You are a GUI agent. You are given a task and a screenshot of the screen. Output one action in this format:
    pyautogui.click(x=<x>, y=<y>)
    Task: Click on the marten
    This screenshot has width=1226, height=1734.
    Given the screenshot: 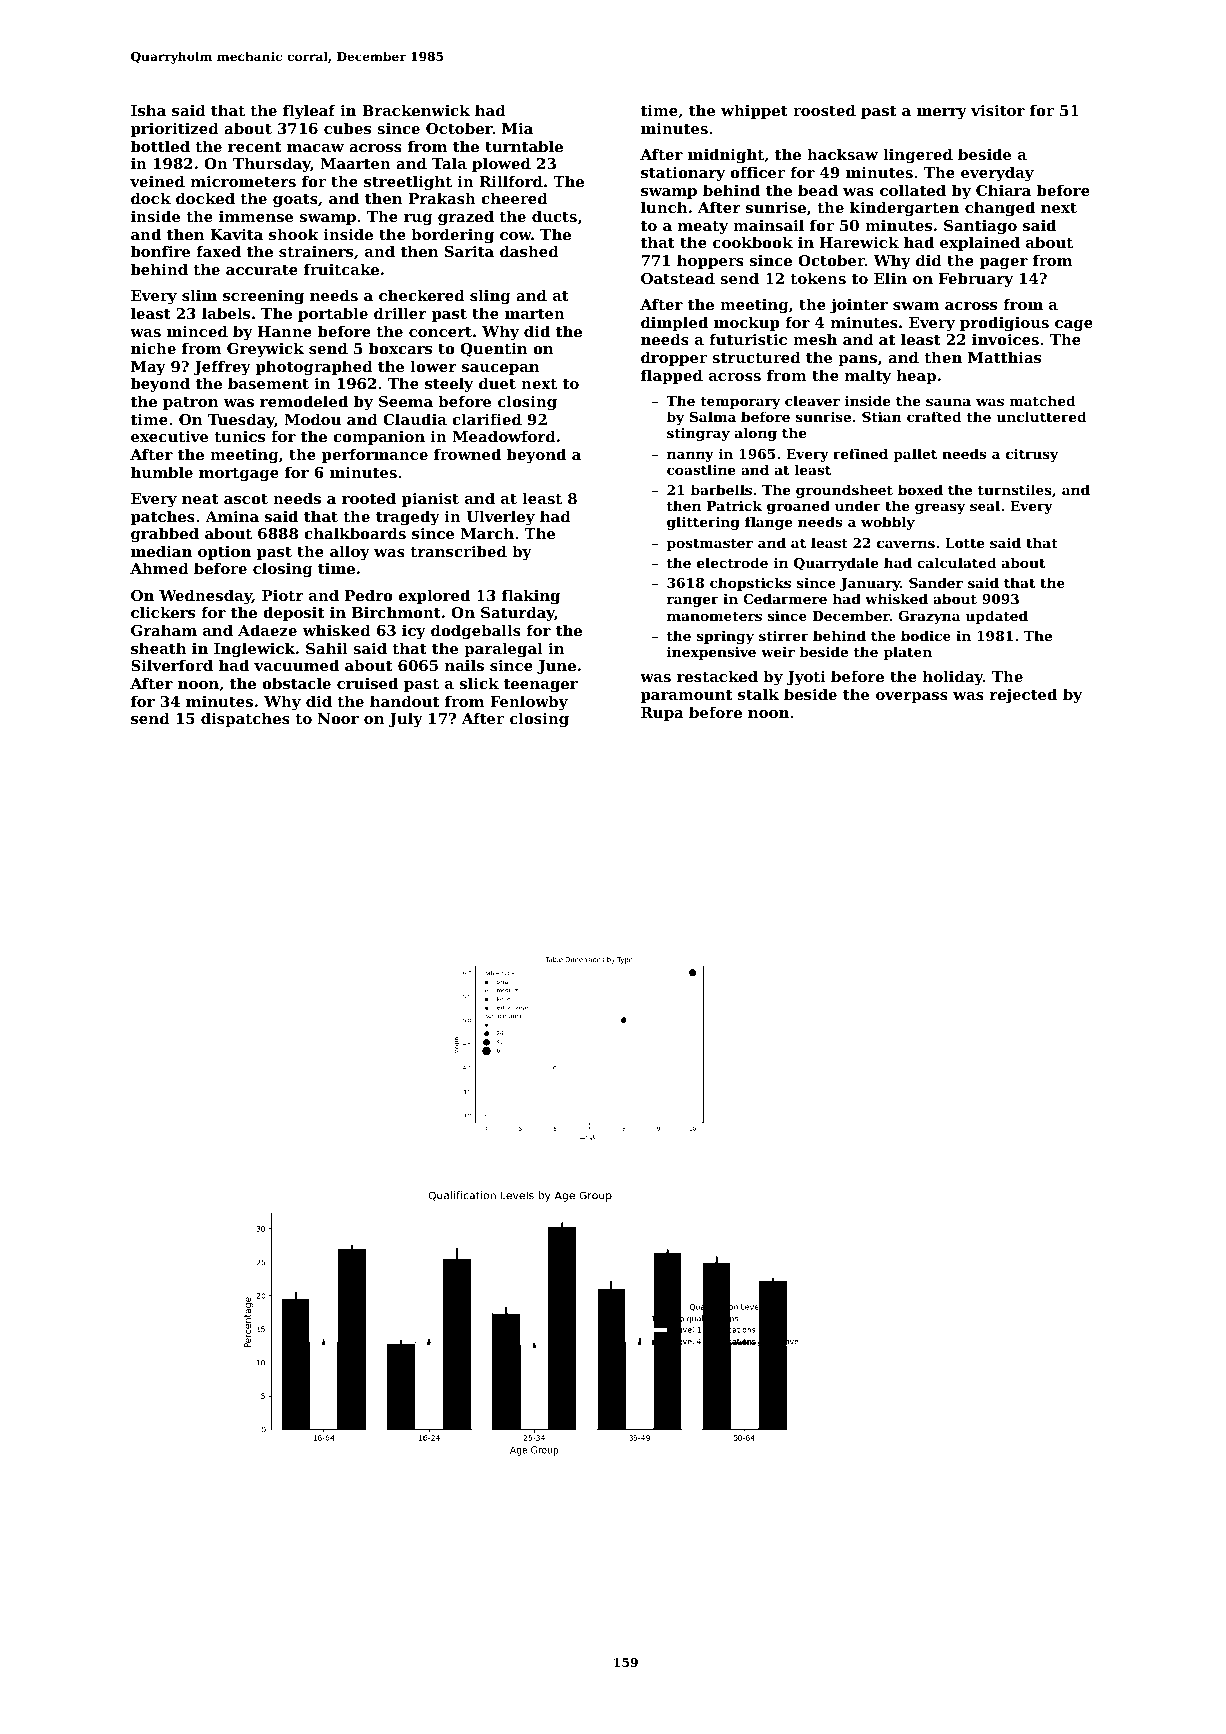 What is the action you would take?
    pyautogui.click(x=535, y=314)
